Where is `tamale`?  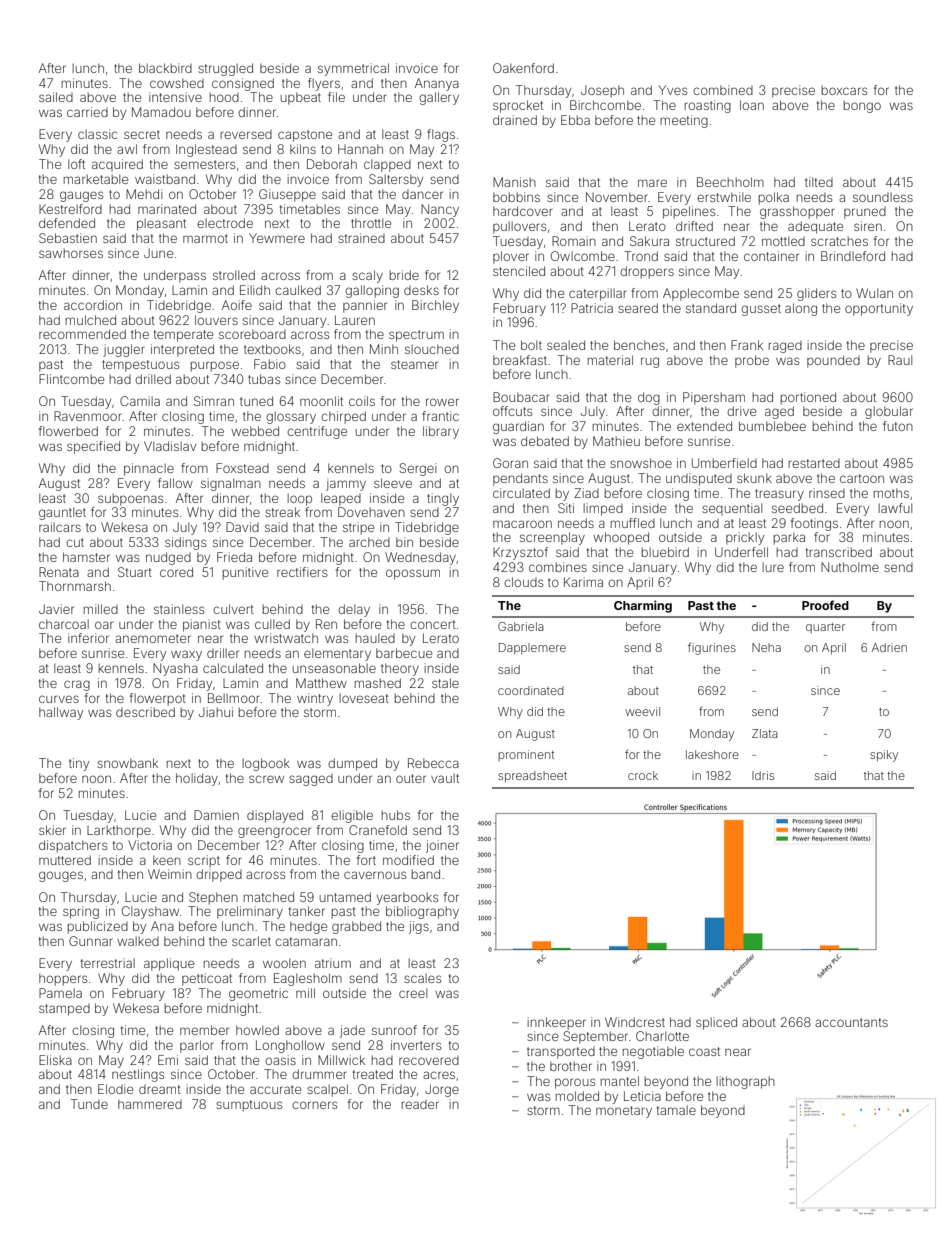
tamale is located at coordinates (676, 1110).
